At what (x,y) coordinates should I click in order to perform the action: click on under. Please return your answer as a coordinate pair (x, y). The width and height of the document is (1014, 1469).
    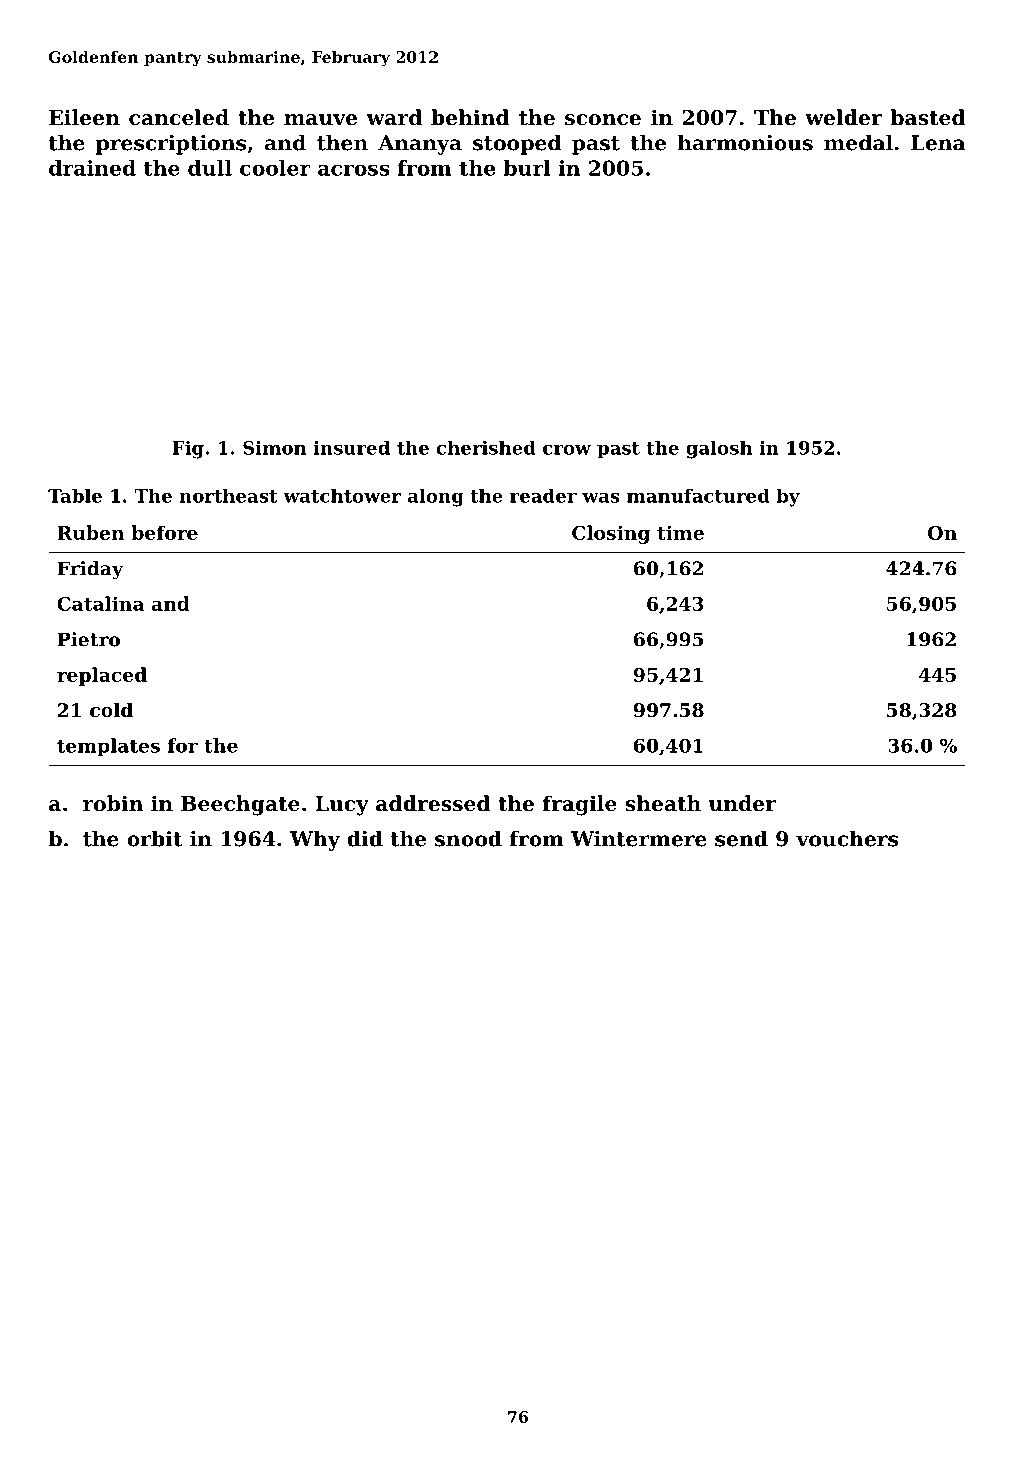
    Looking at the image, I should click on (742, 803).
